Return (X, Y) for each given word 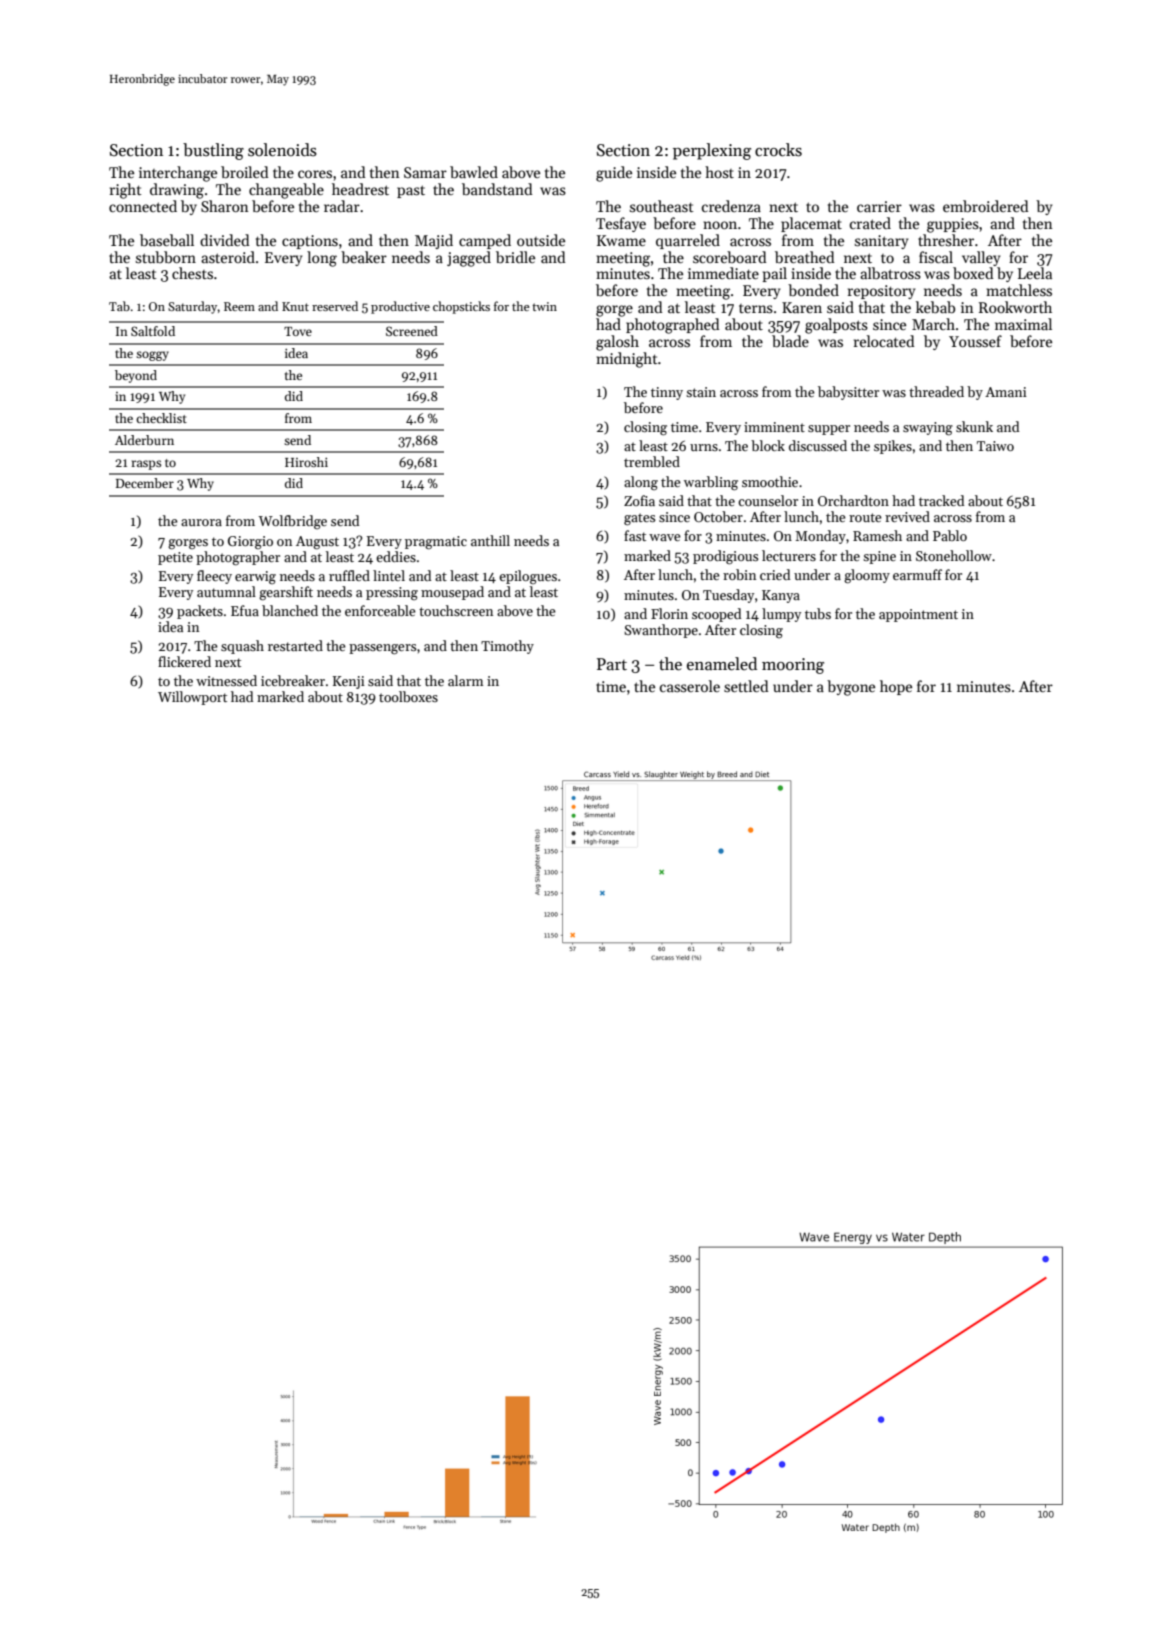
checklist (161, 418)
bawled (474, 172)
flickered (184, 661)
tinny (667, 393)
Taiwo (995, 446)
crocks (778, 150)
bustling (213, 151)
